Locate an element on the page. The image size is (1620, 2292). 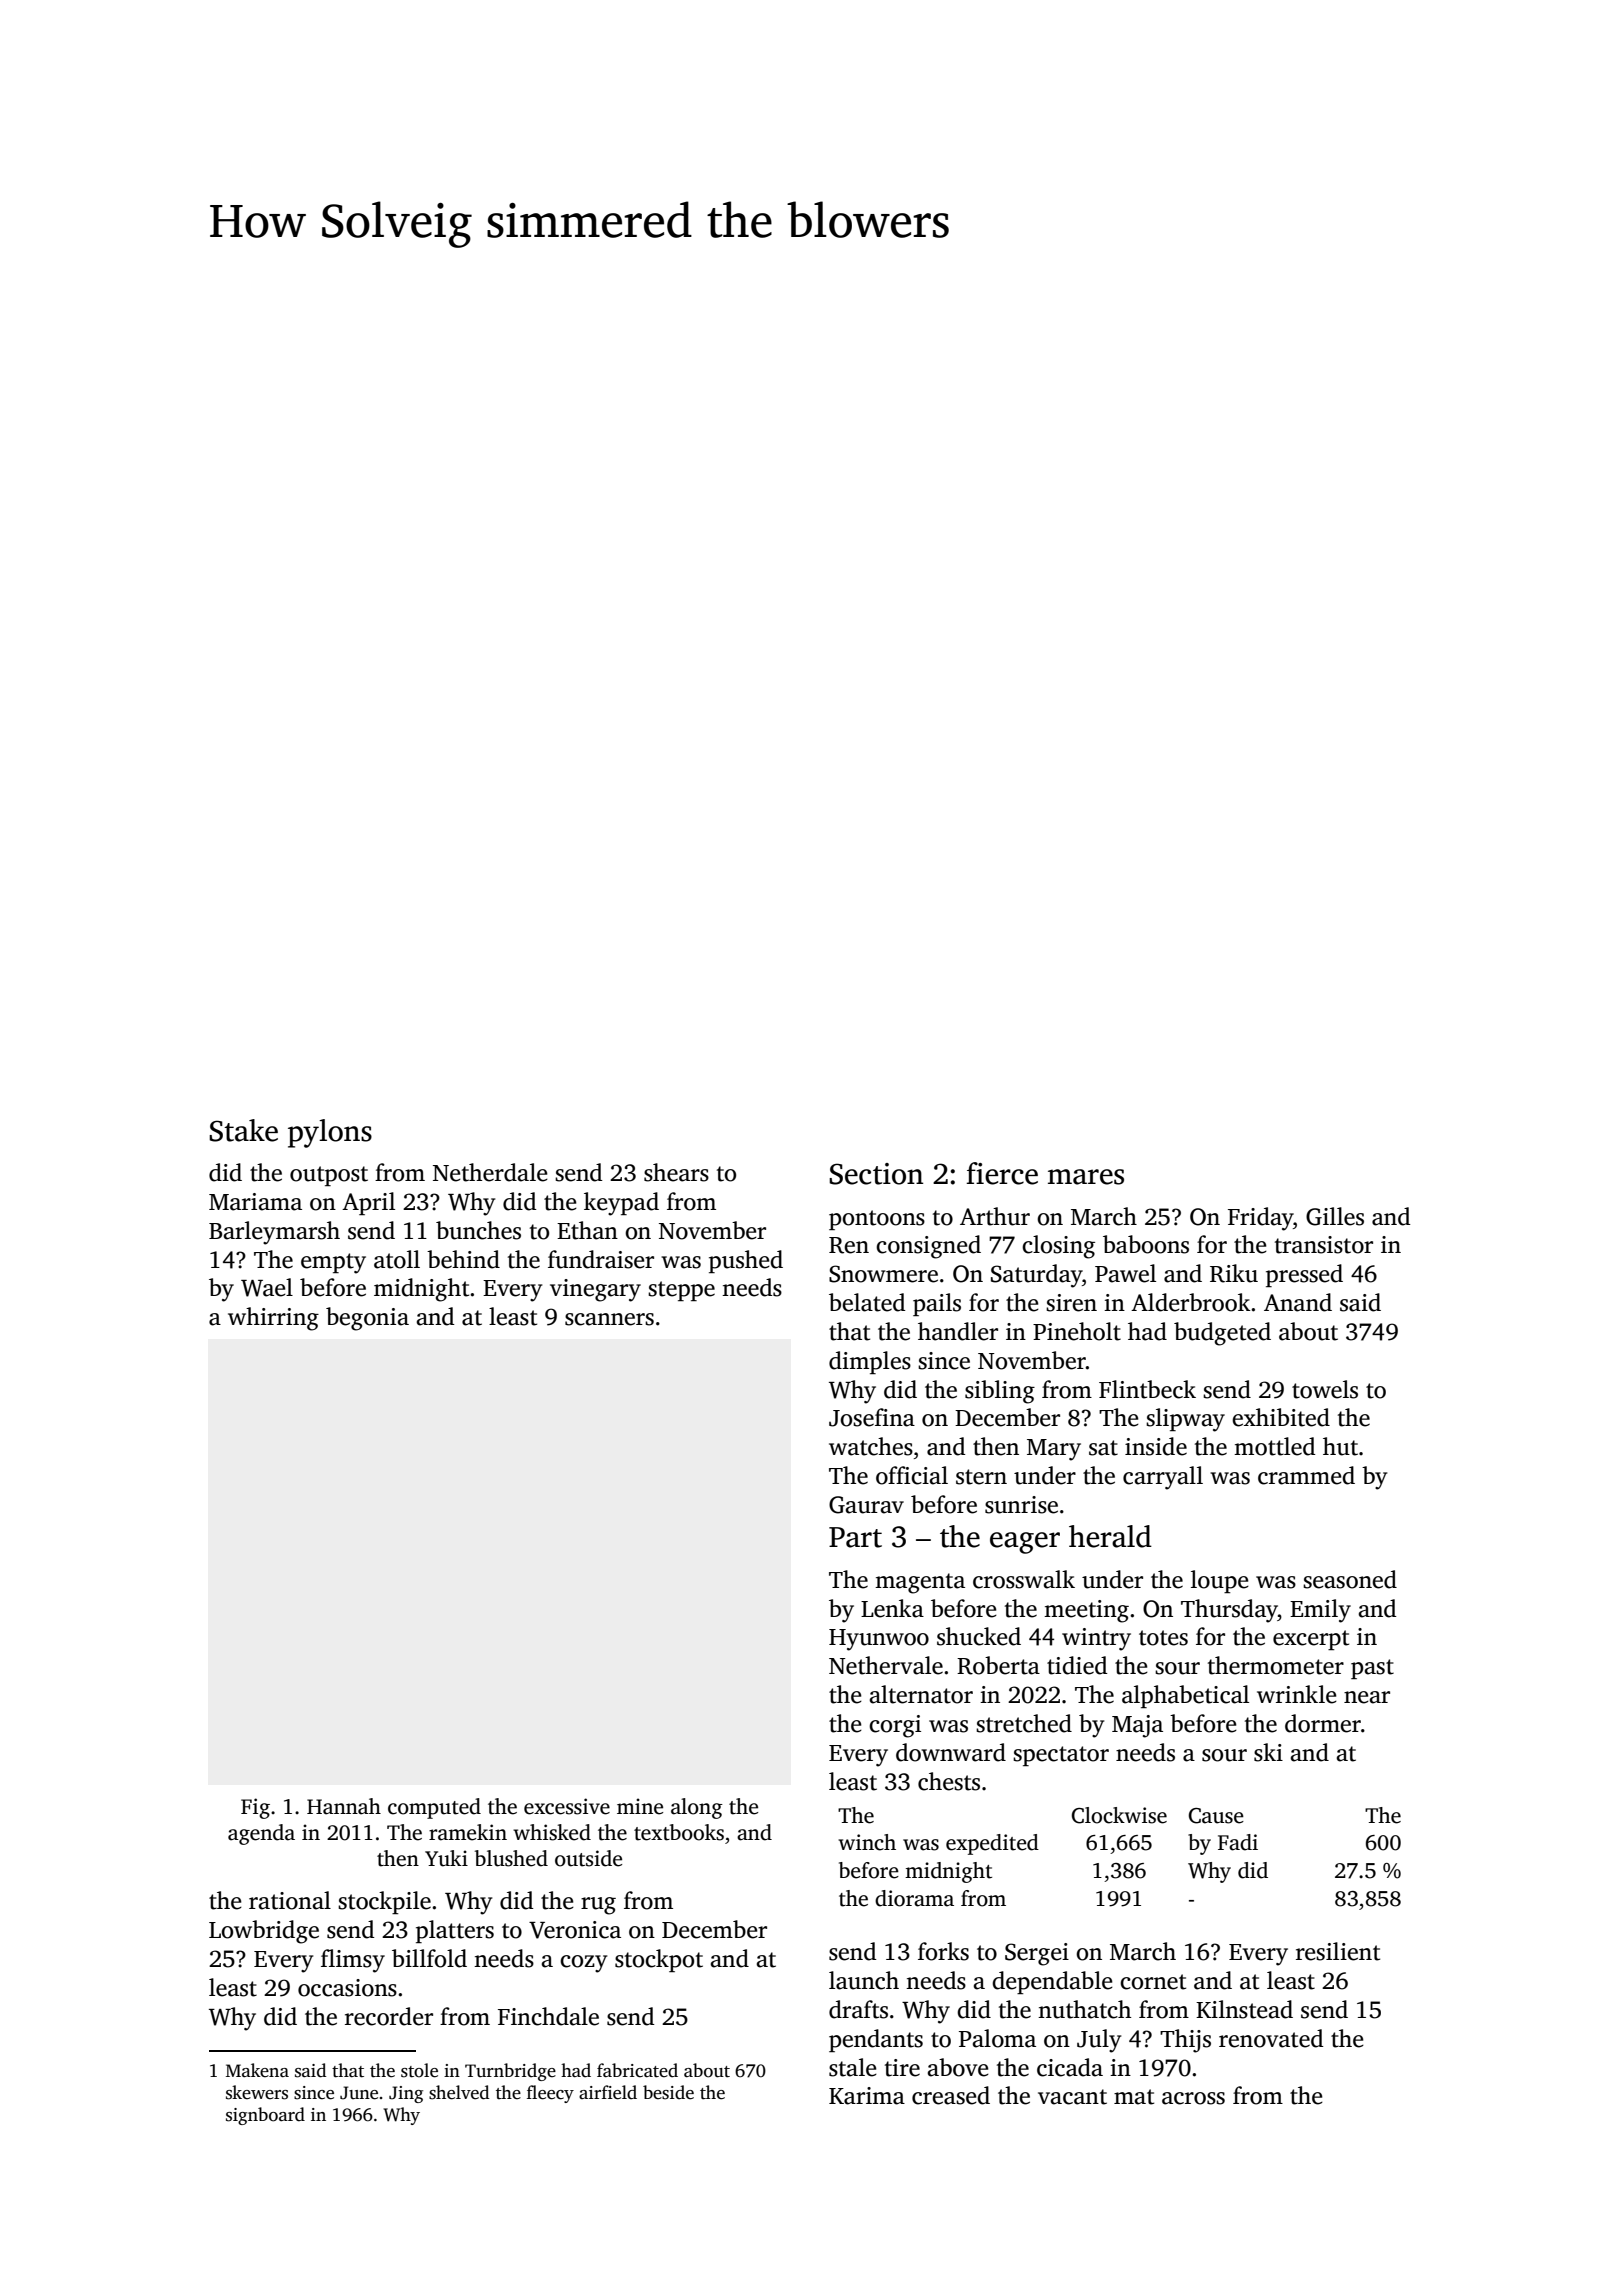
ski is located at coordinates (1268, 1752).
